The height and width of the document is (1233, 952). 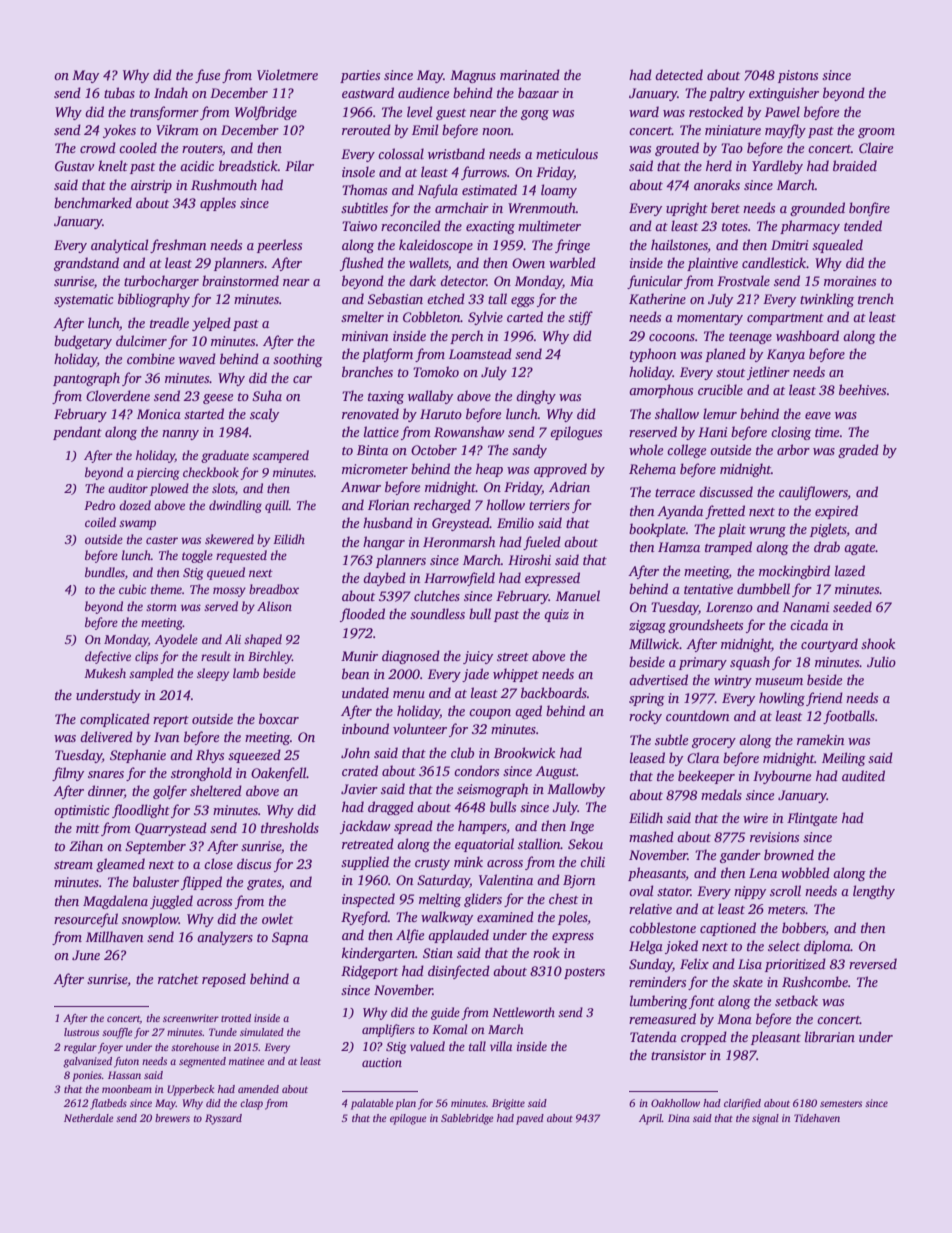 What do you see at coordinates (686, 451) in the document?
I see `college` at bounding box center [686, 451].
